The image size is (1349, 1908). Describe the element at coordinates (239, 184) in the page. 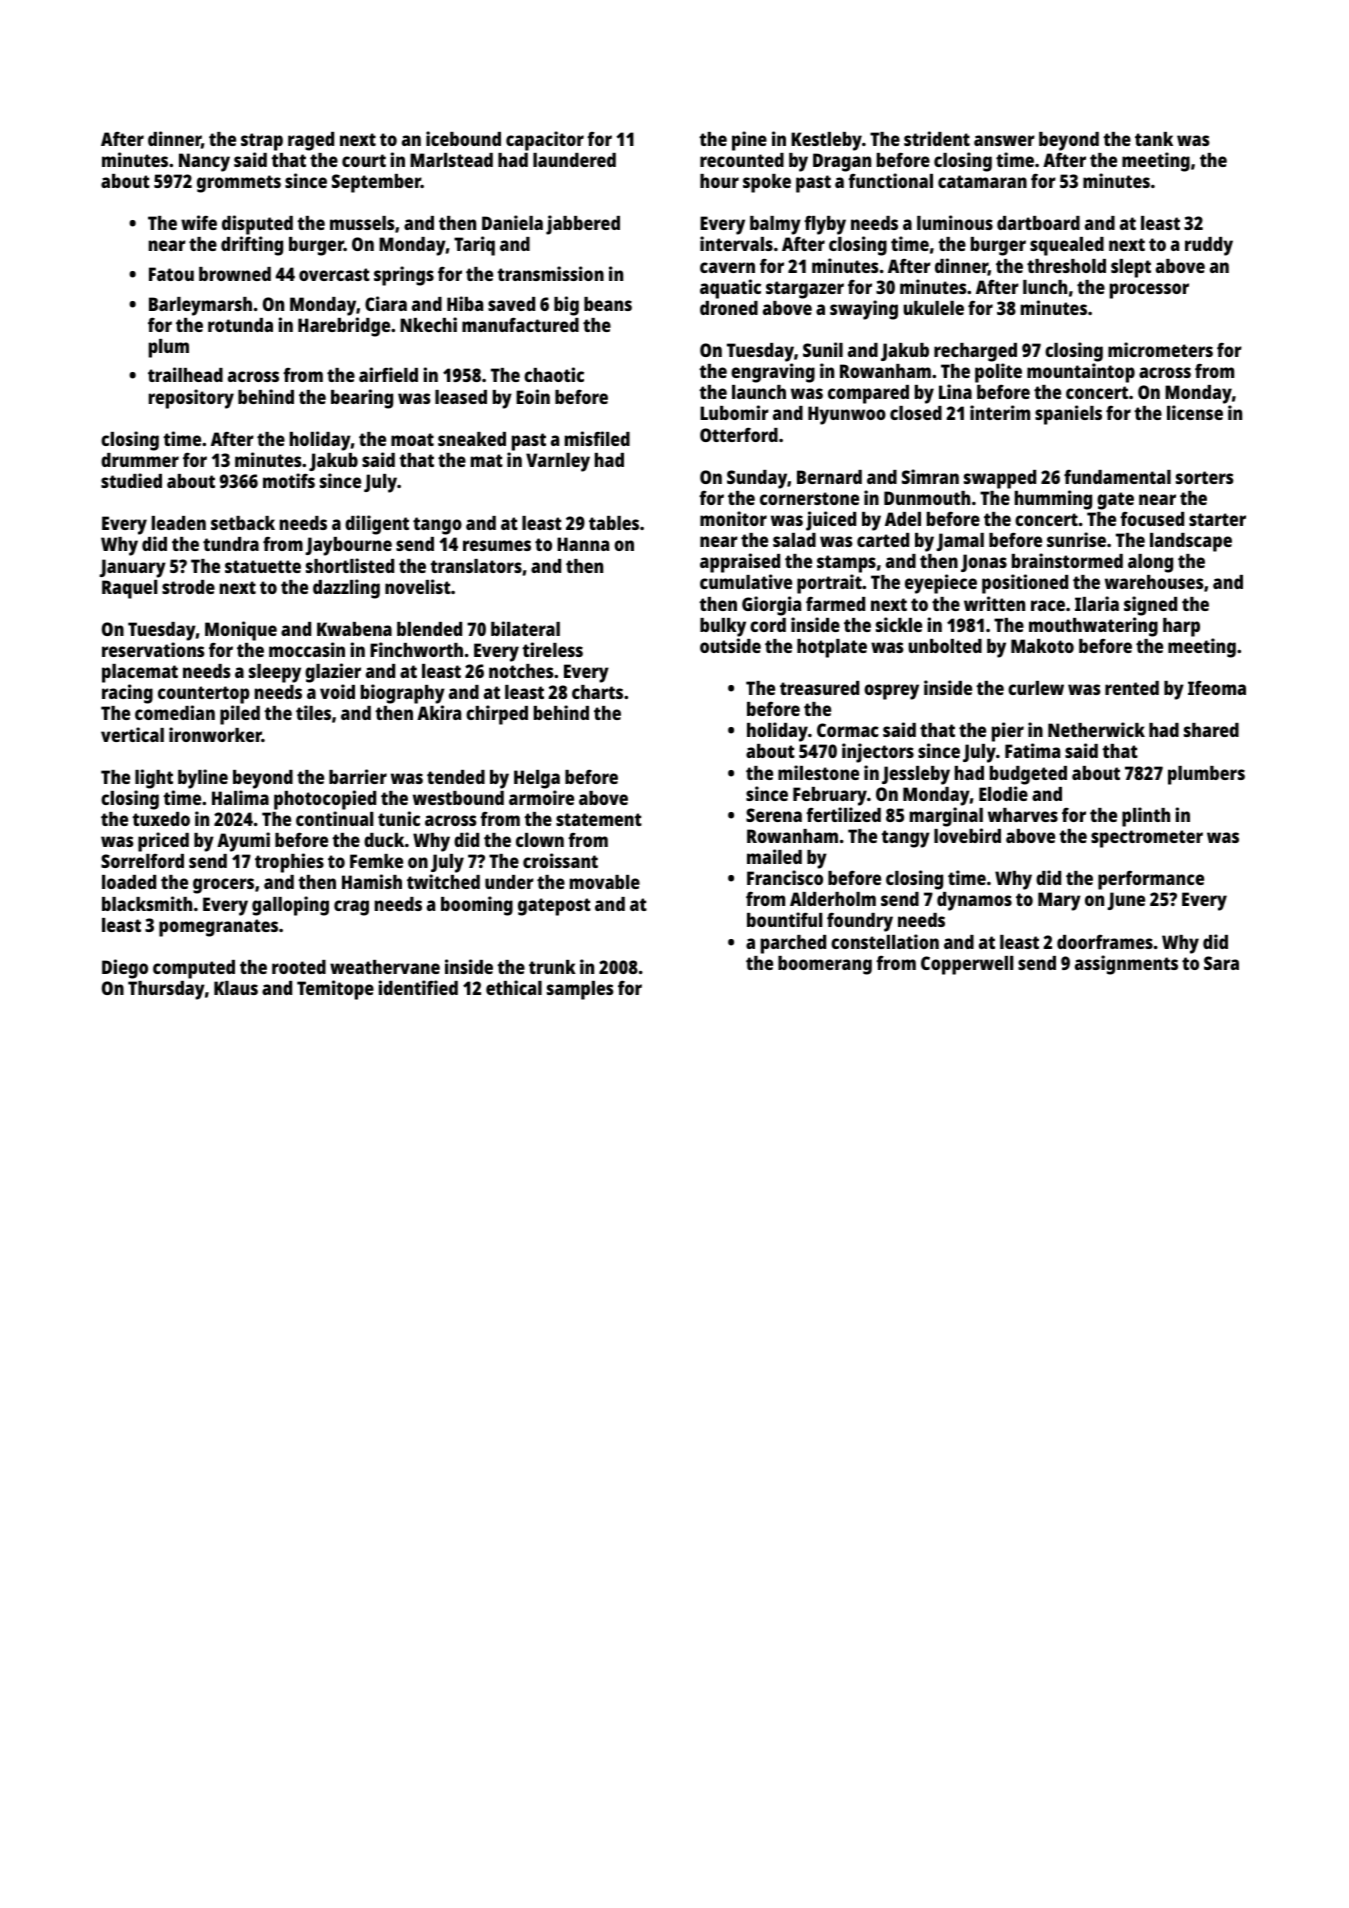

I see `grommets` at that location.
